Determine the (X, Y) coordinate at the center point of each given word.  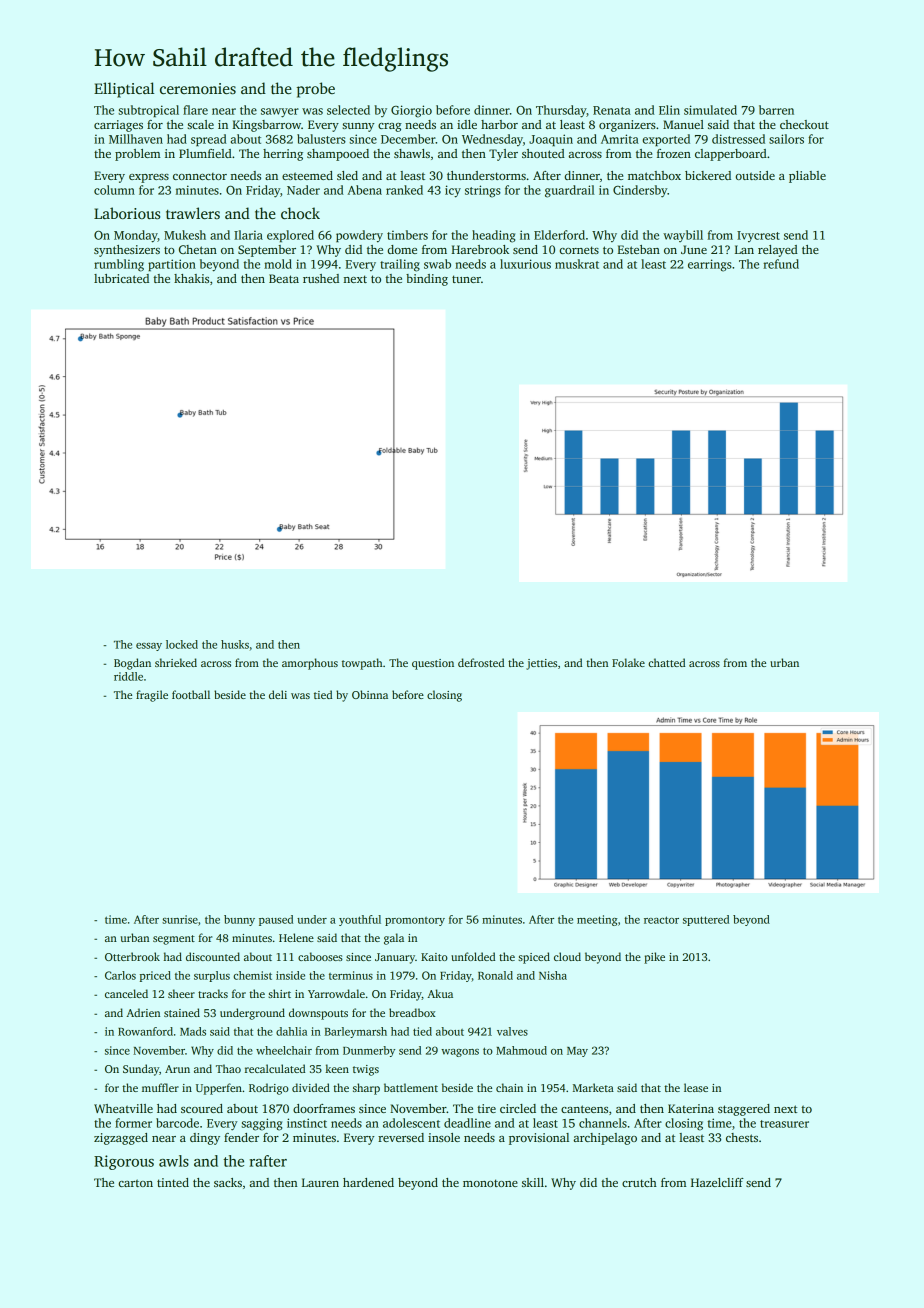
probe (316, 90)
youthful (360, 920)
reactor (661, 920)
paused (276, 920)
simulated (710, 110)
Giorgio (411, 111)
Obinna (370, 694)
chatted (666, 662)
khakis (191, 278)
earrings (710, 265)
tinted (173, 1182)
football (191, 694)
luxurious (525, 264)
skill (533, 1182)
